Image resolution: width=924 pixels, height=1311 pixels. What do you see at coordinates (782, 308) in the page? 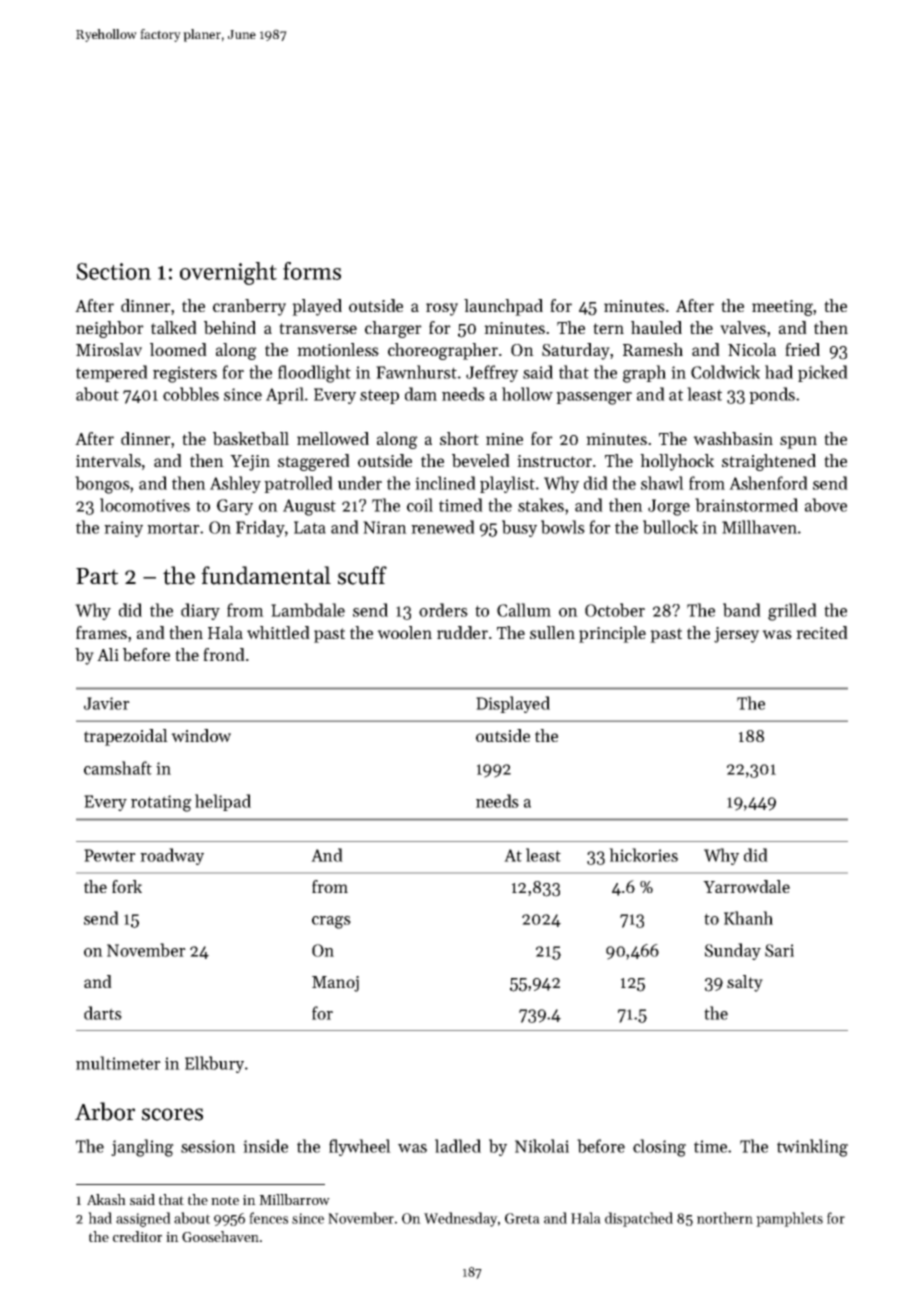
I see `meeting` at bounding box center [782, 308].
